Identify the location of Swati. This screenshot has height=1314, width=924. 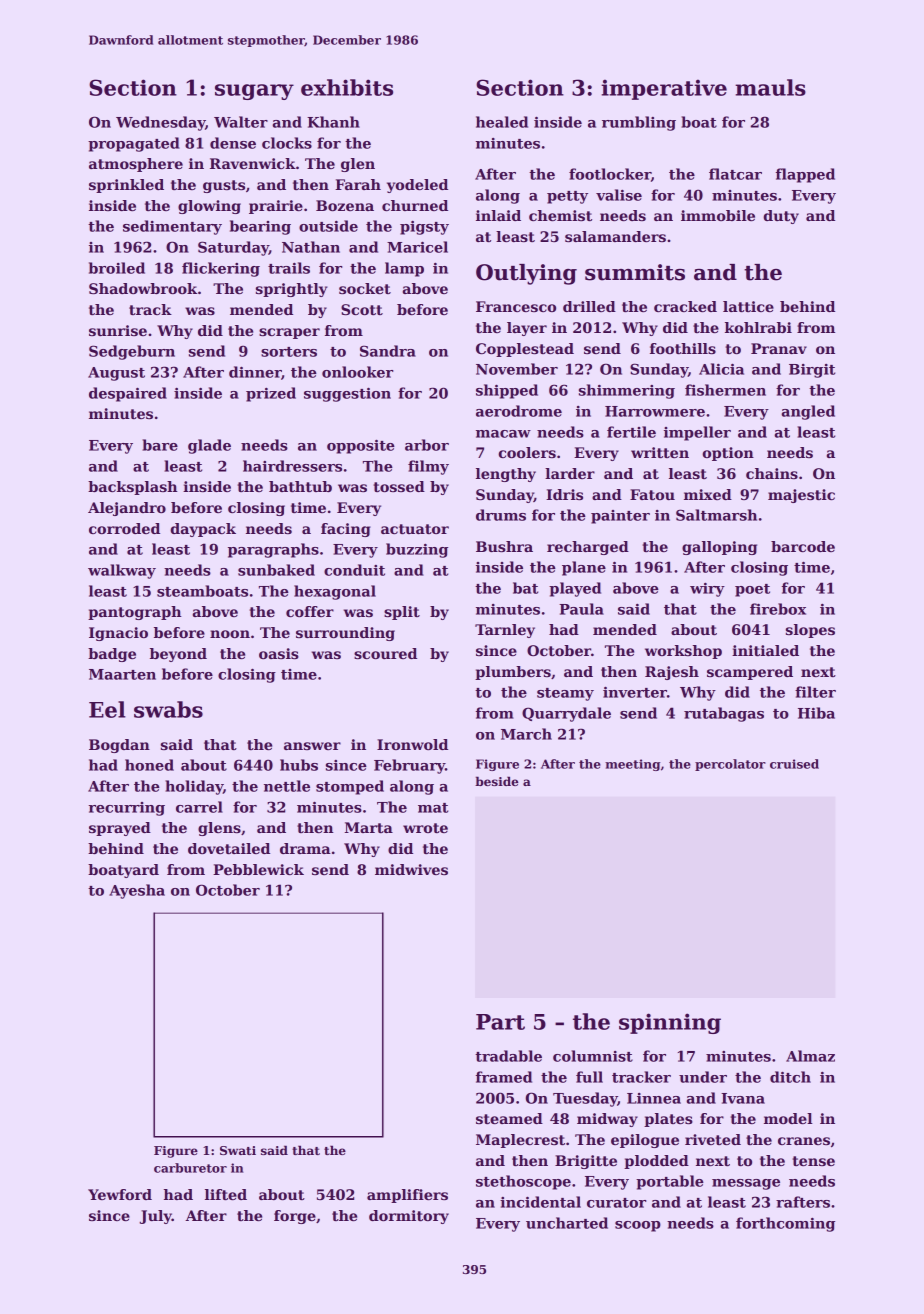
(238, 1150).
